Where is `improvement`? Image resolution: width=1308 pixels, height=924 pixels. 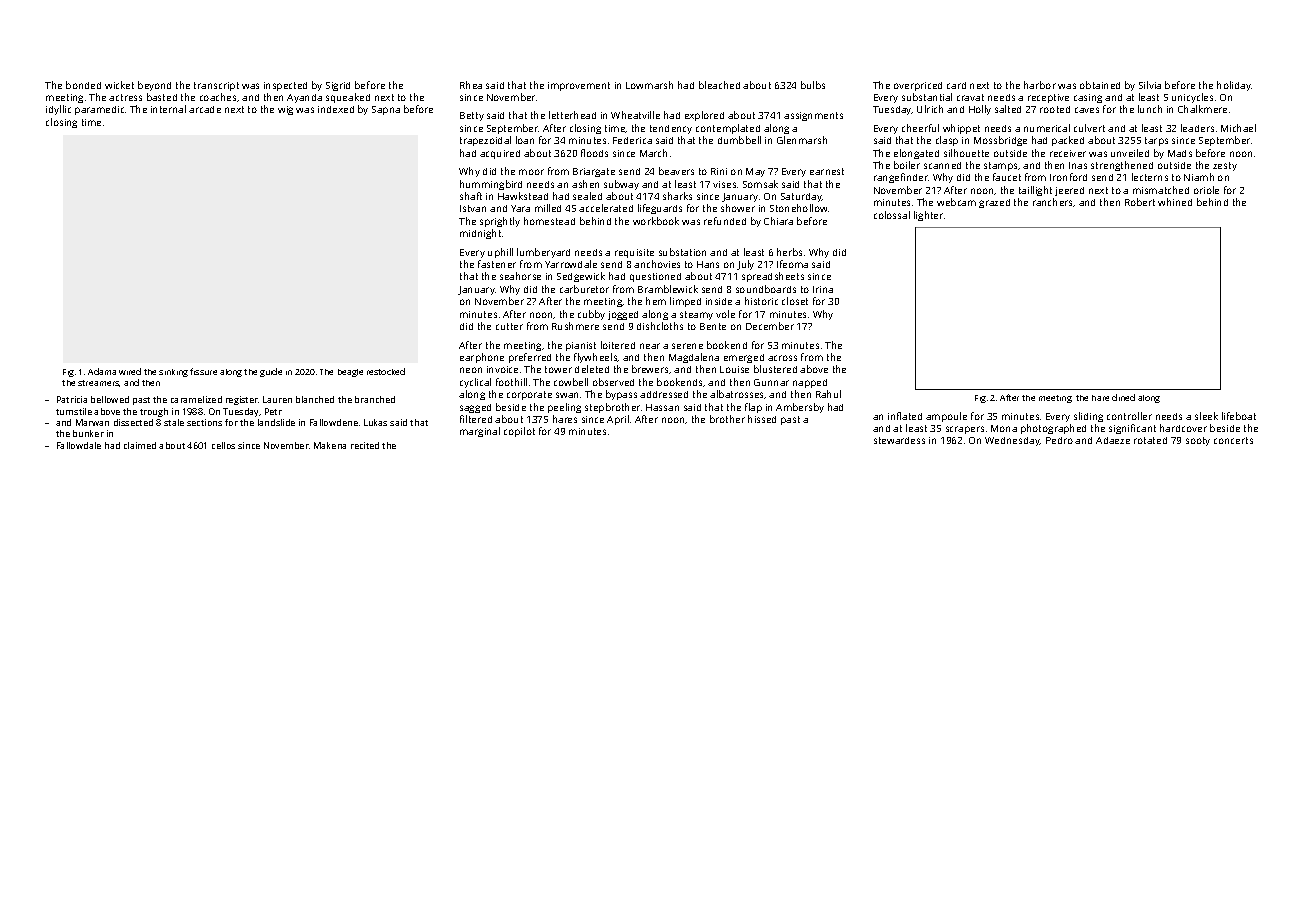 improvement is located at coordinates (579, 86).
